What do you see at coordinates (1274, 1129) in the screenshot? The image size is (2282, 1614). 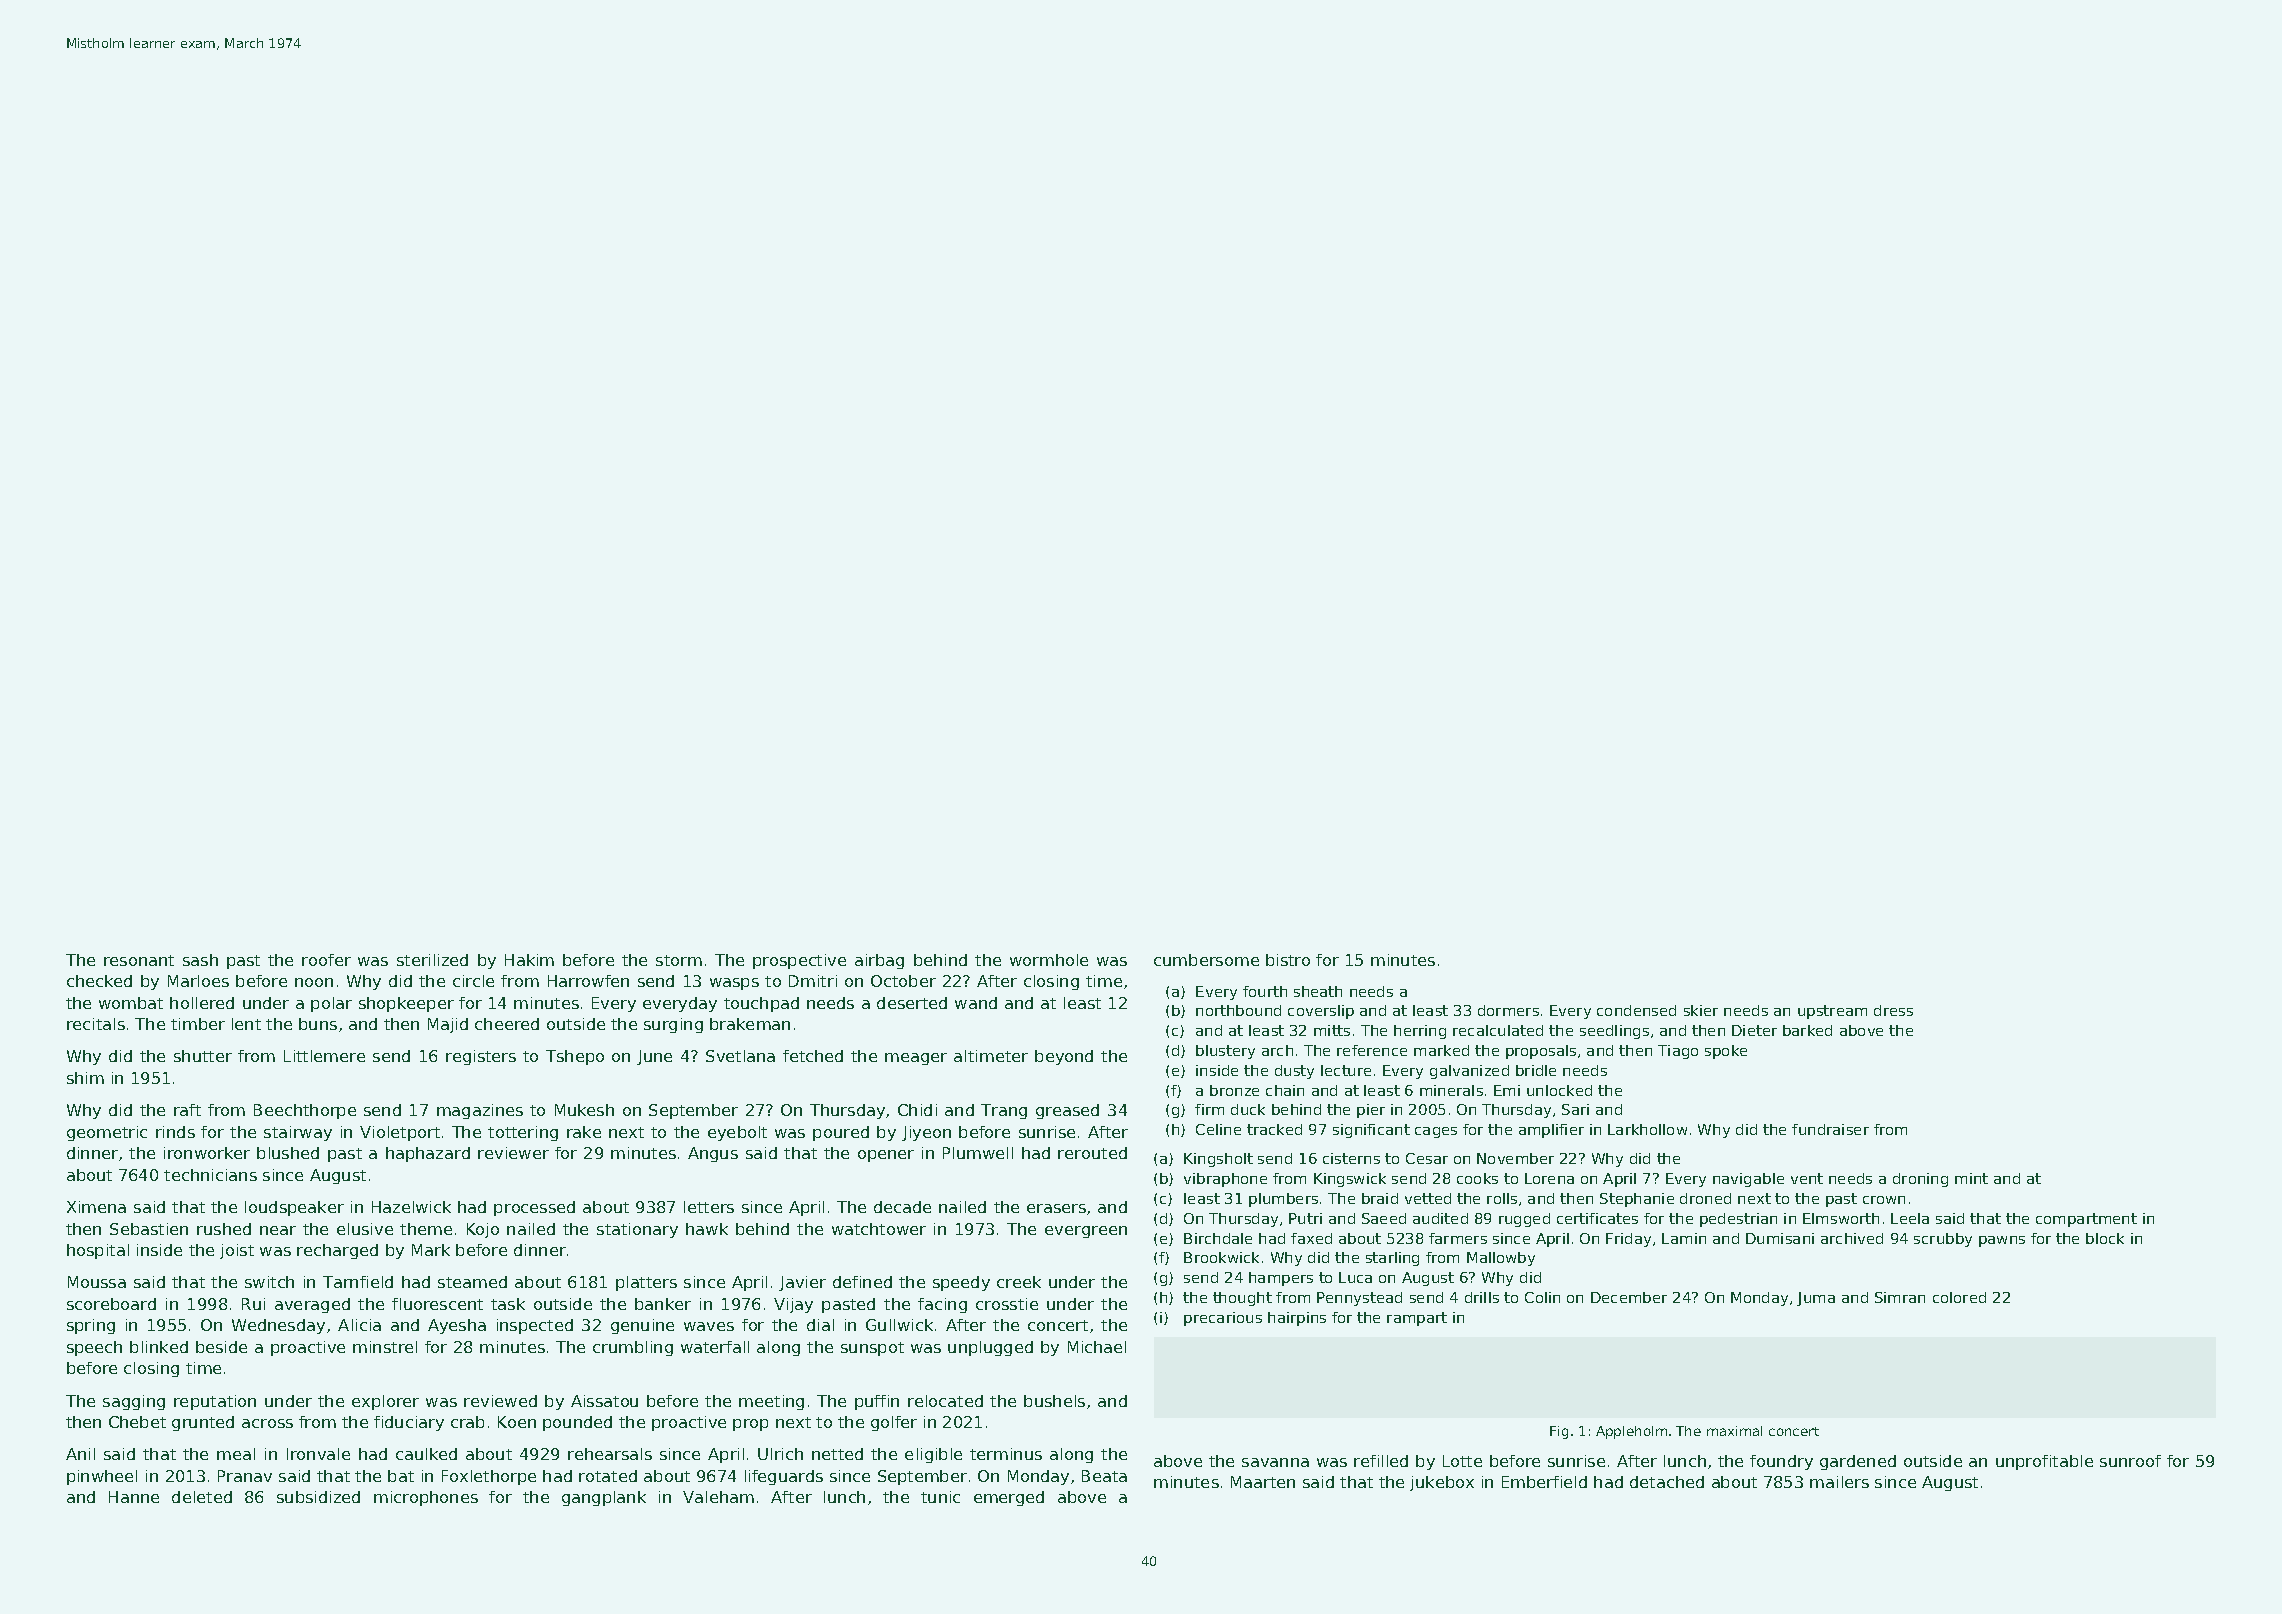 I see `tracked` at bounding box center [1274, 1129].
